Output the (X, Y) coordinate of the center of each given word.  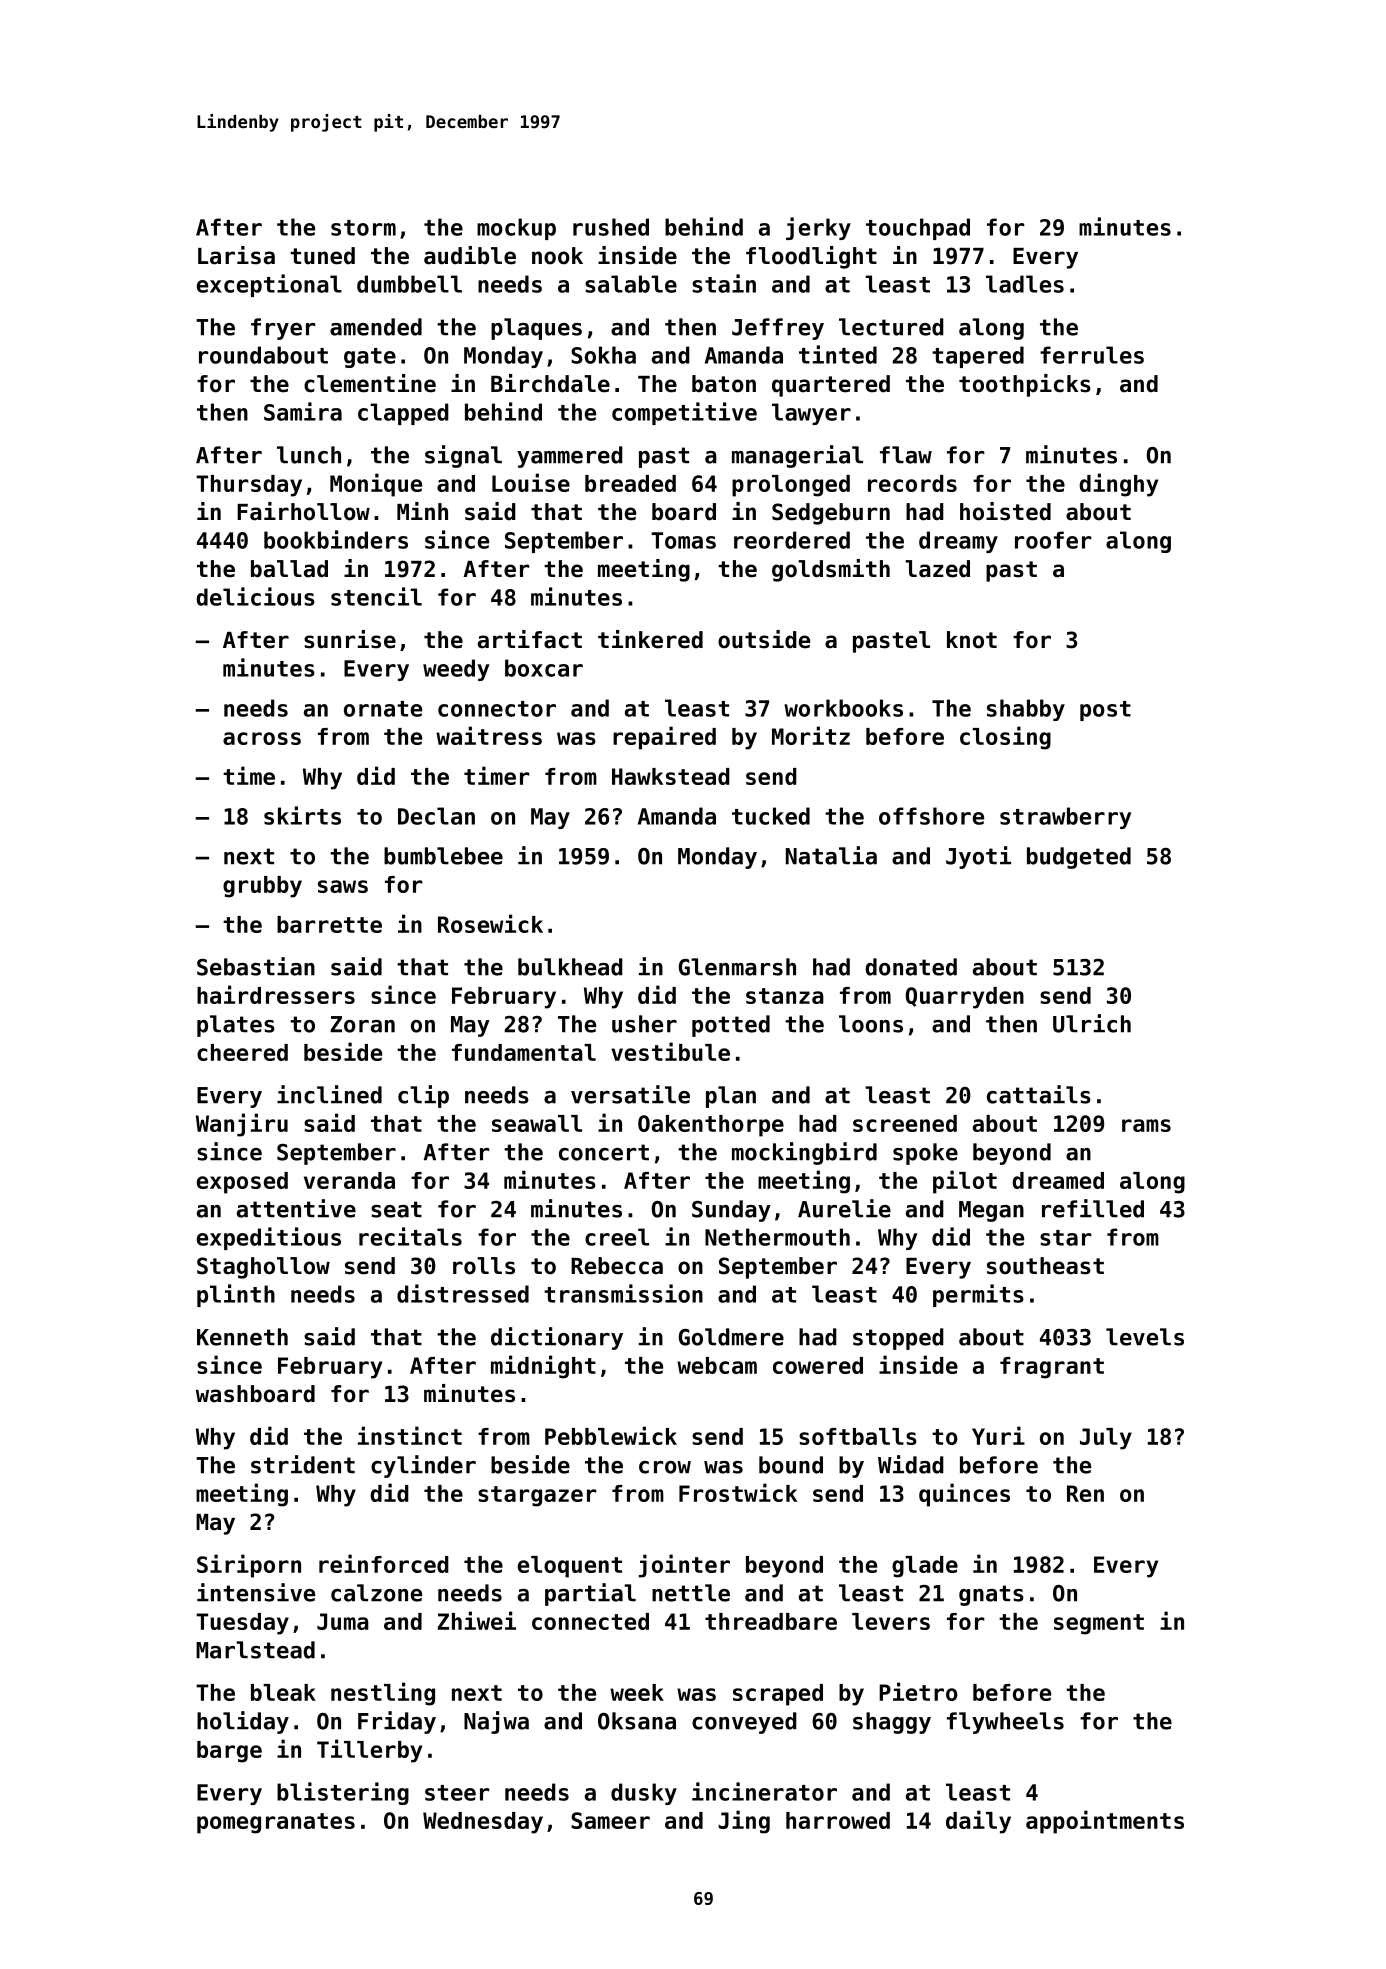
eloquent (570, 1567)
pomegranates (276, 1823)
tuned (322, 256)
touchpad (918, 229)
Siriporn (249, 1566)
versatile (630, 1094)
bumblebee (443, 856)
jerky (818, 228)
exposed (242, 1183)
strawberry (1066, 818)
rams (1146, 1125)
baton (724, 384)
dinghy (1118, 485)
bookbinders (336, 539)
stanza (785, 996)
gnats (991, 1595)
